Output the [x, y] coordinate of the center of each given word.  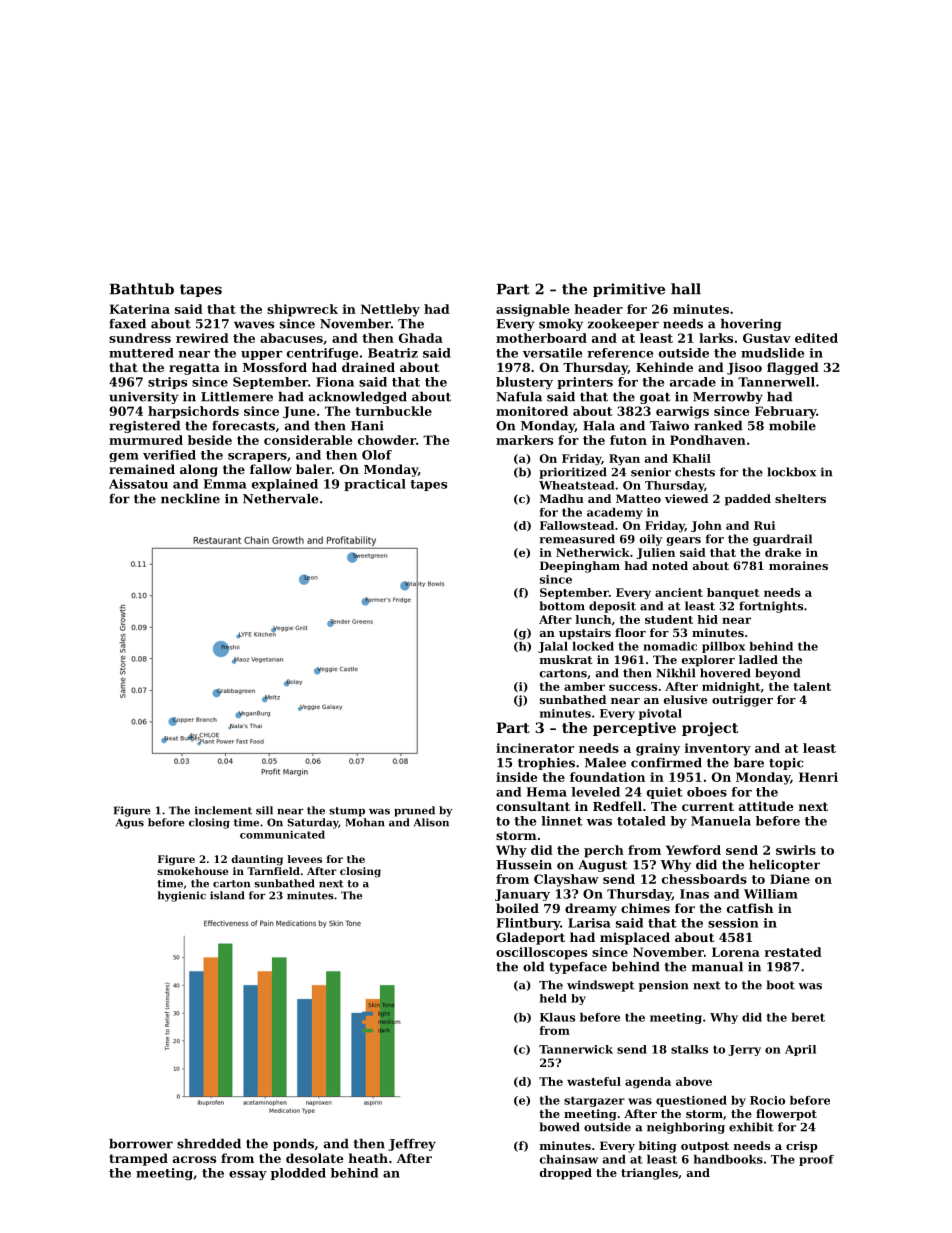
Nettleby [390, 310]
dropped [566, 1174]
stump [347, 812]
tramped [138, 1159]
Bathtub [142, 289]
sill [264, 810]
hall [686, 289]
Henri [818, 777]
